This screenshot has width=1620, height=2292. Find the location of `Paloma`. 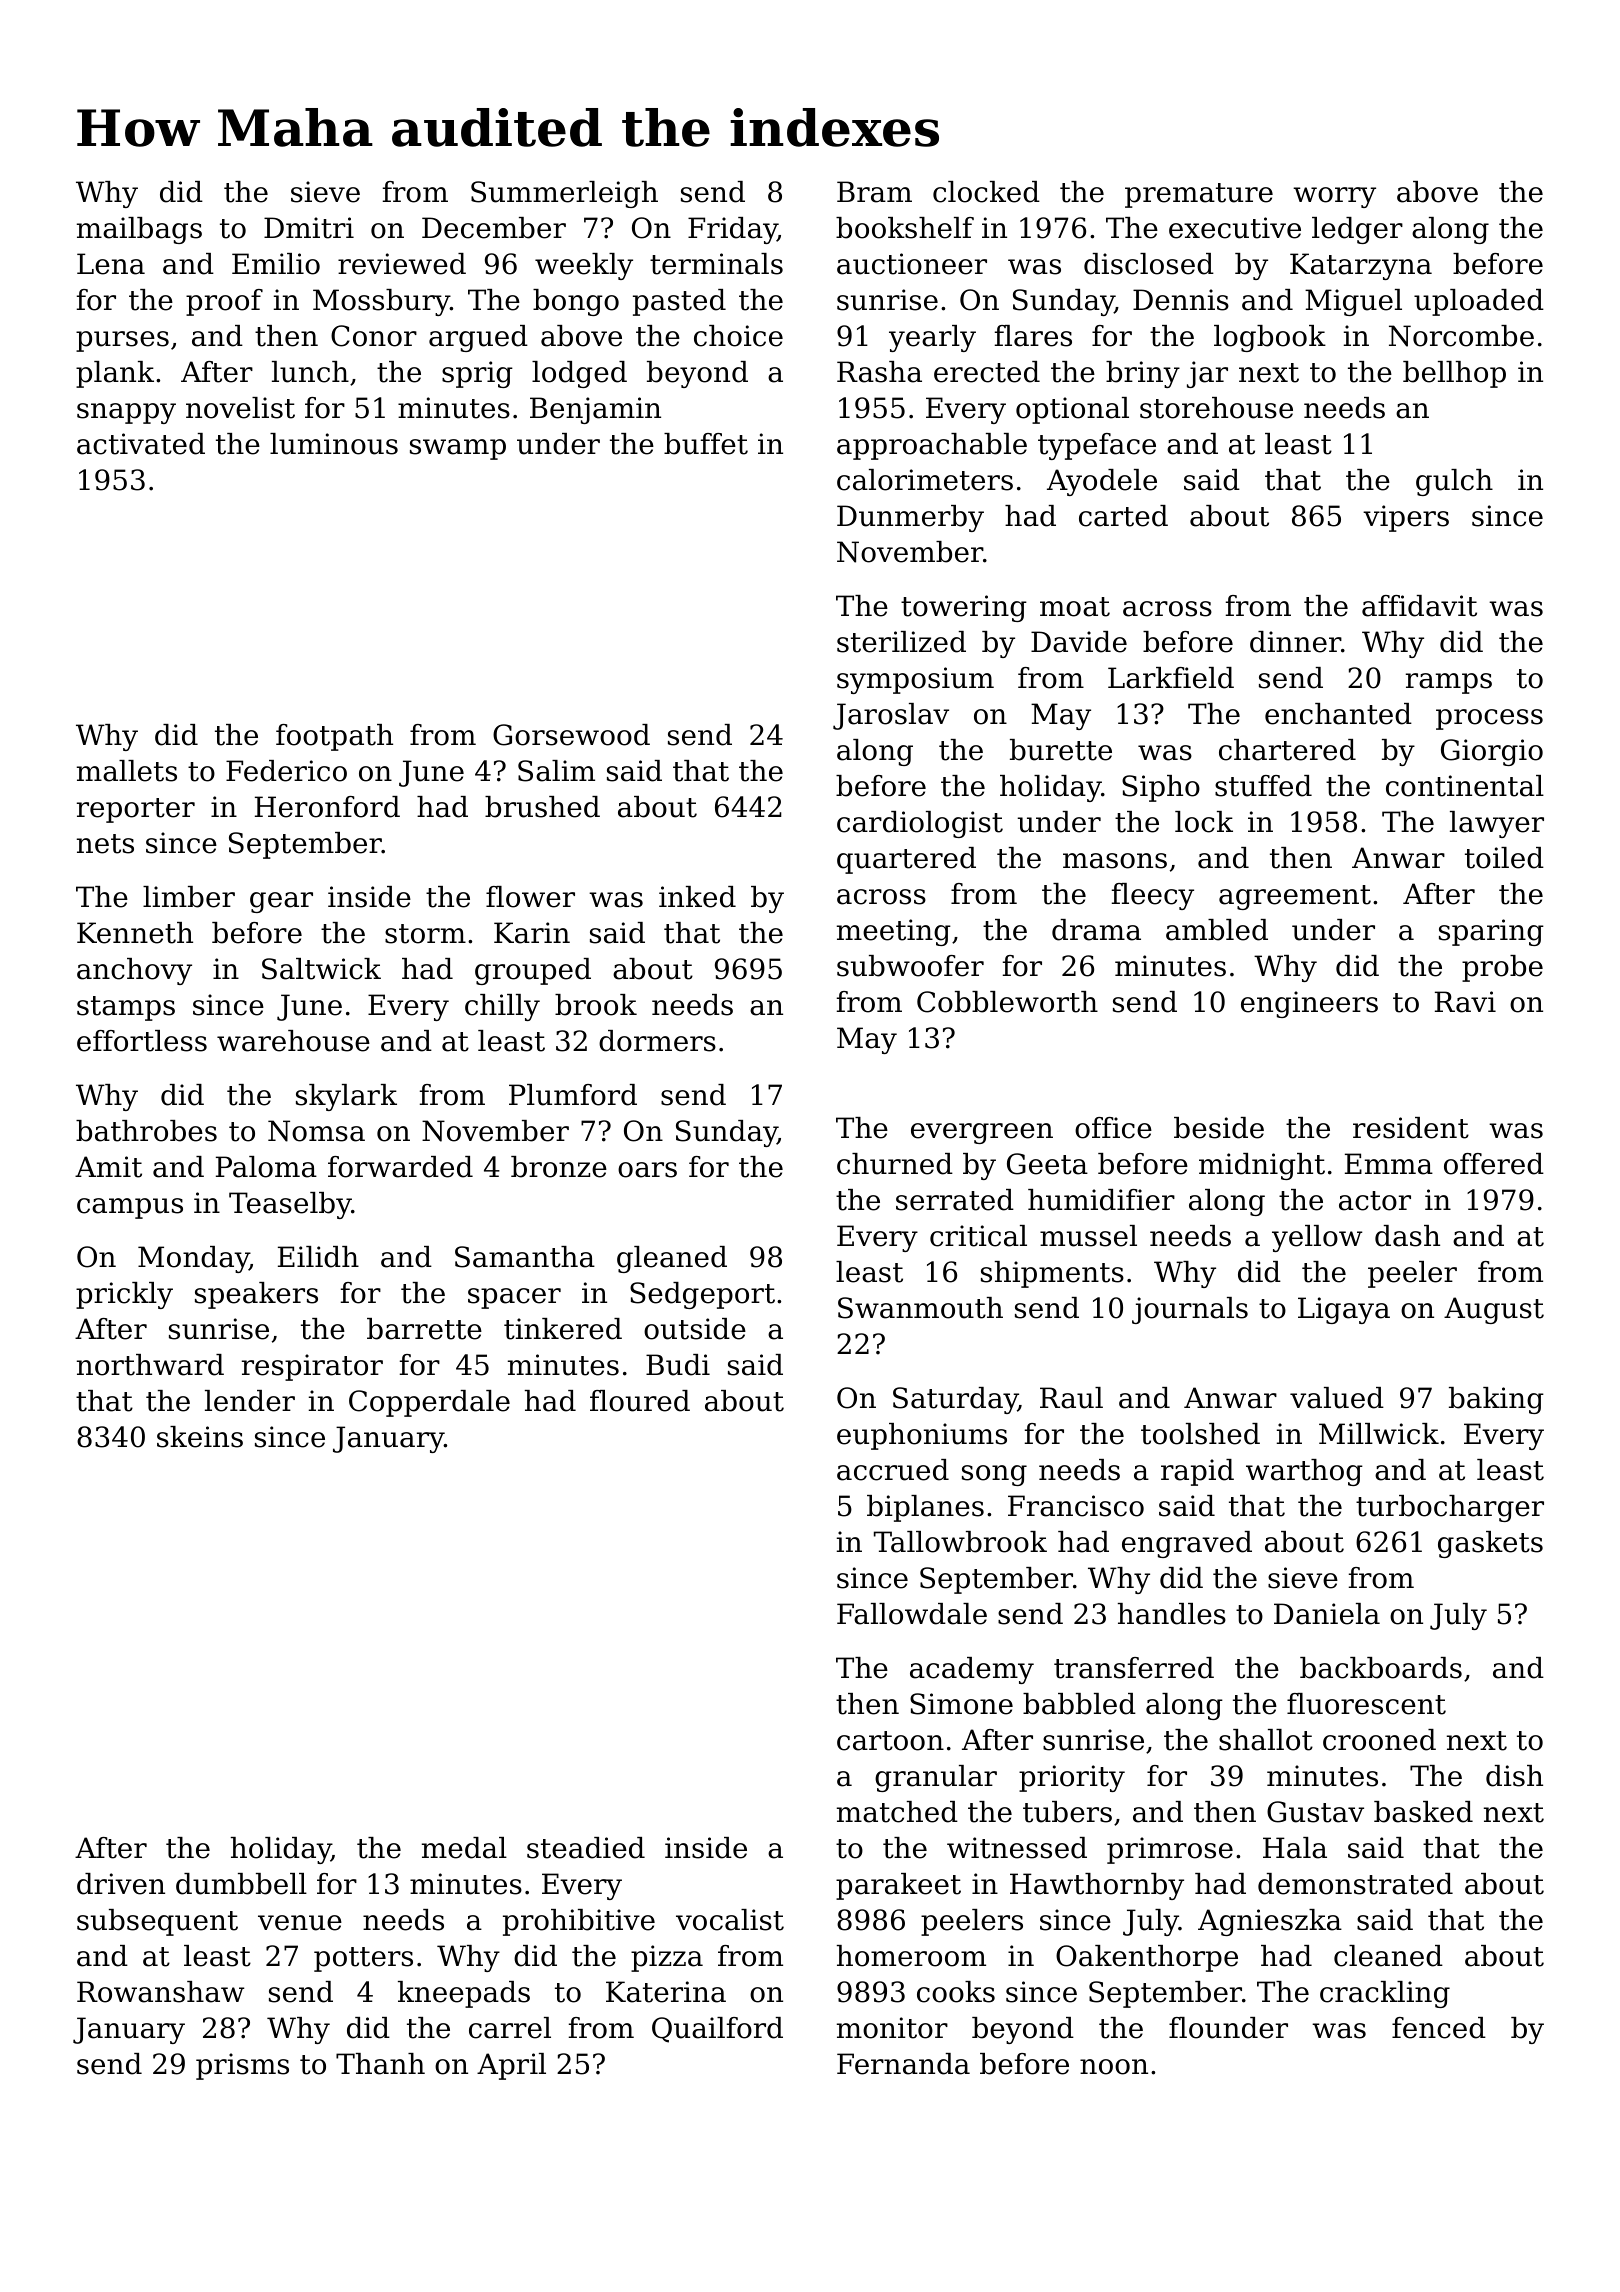

Paloma is located at coordinates (266, 1167).
